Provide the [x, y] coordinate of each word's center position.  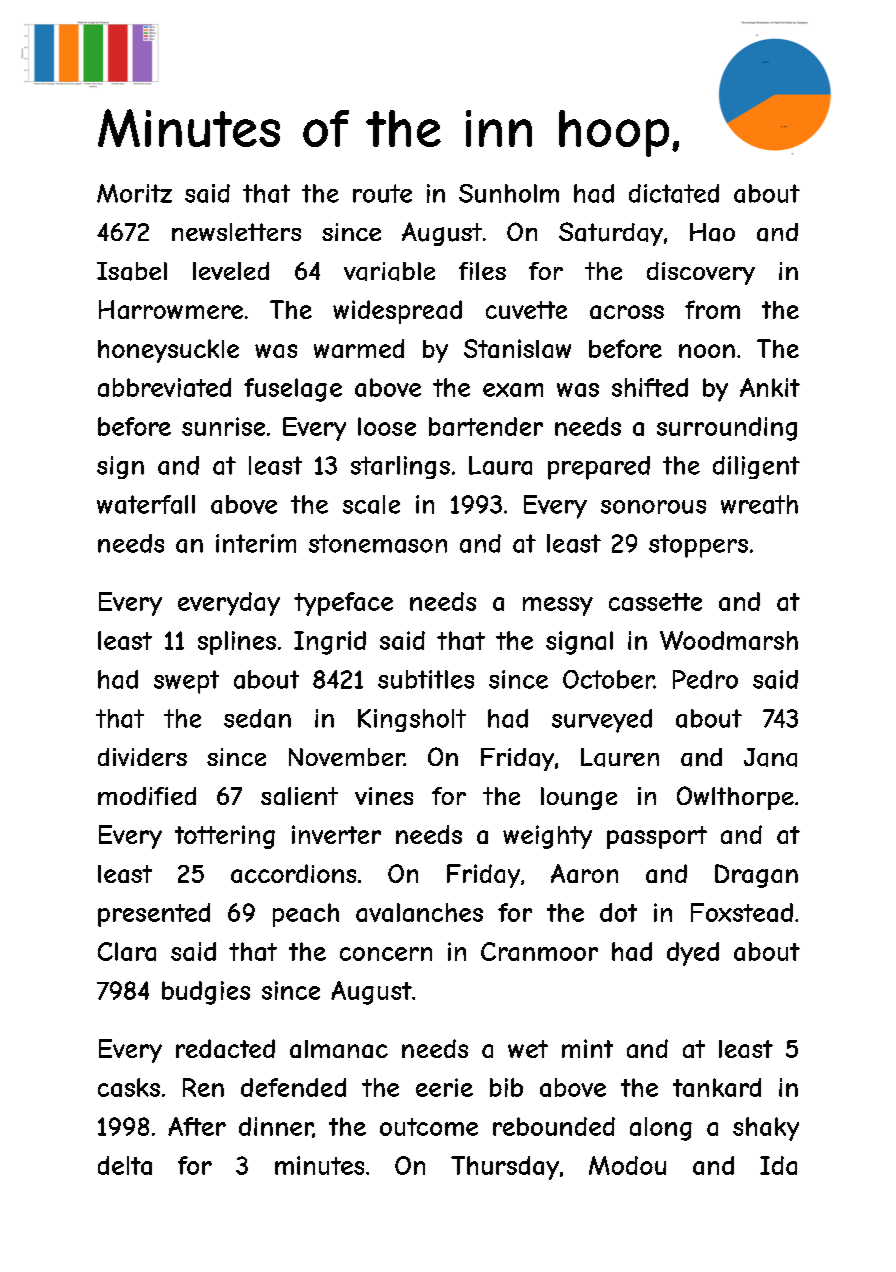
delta [125, 1165]
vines [384, 796]
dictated [674, 193]
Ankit [770, 387]
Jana [770, 757]
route [382, 193]
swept [186, 682]
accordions [293, 873]
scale [371, 504]
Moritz [134, 193]
